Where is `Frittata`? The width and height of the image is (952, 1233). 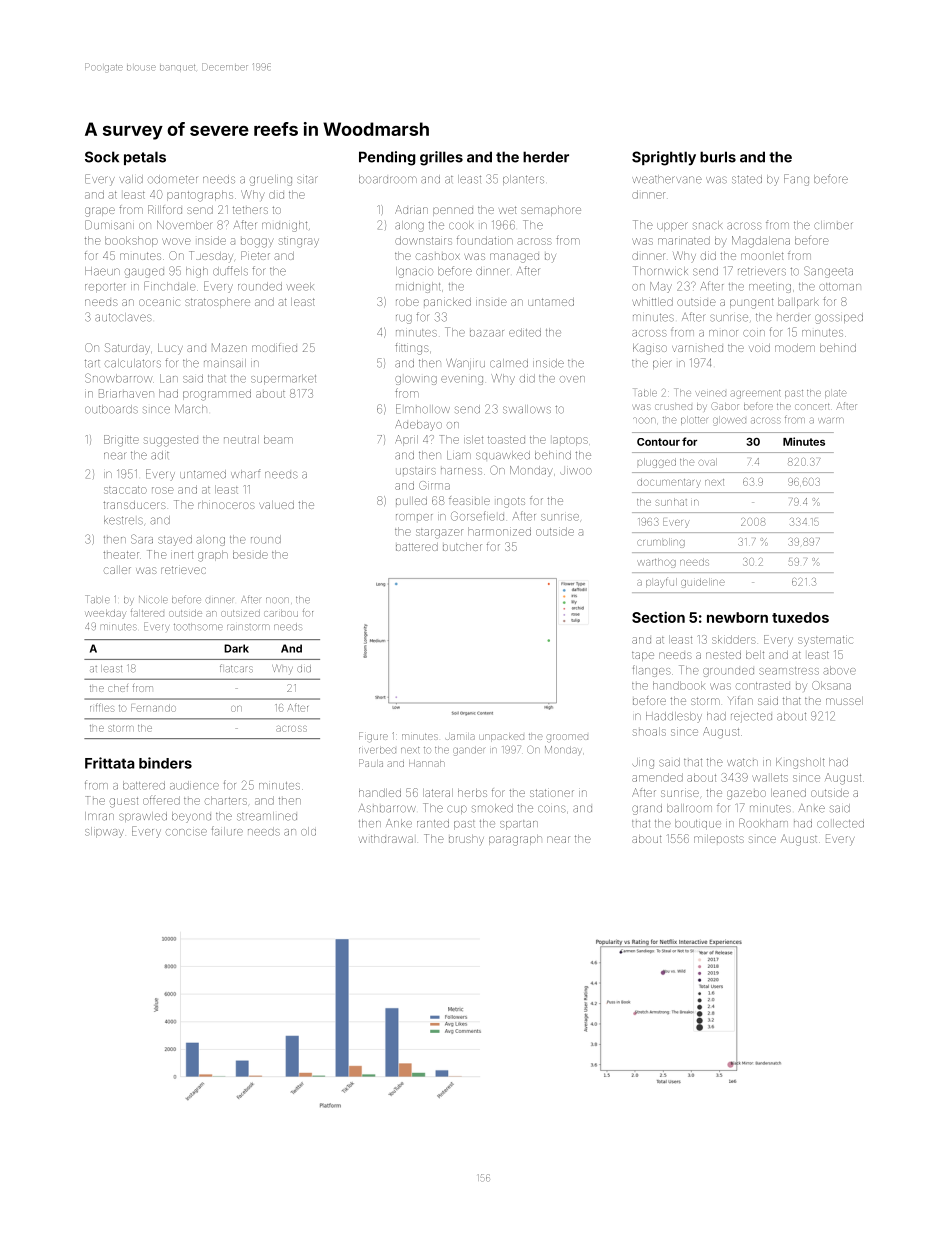 Frittata is located at coordinates (110, 763).
